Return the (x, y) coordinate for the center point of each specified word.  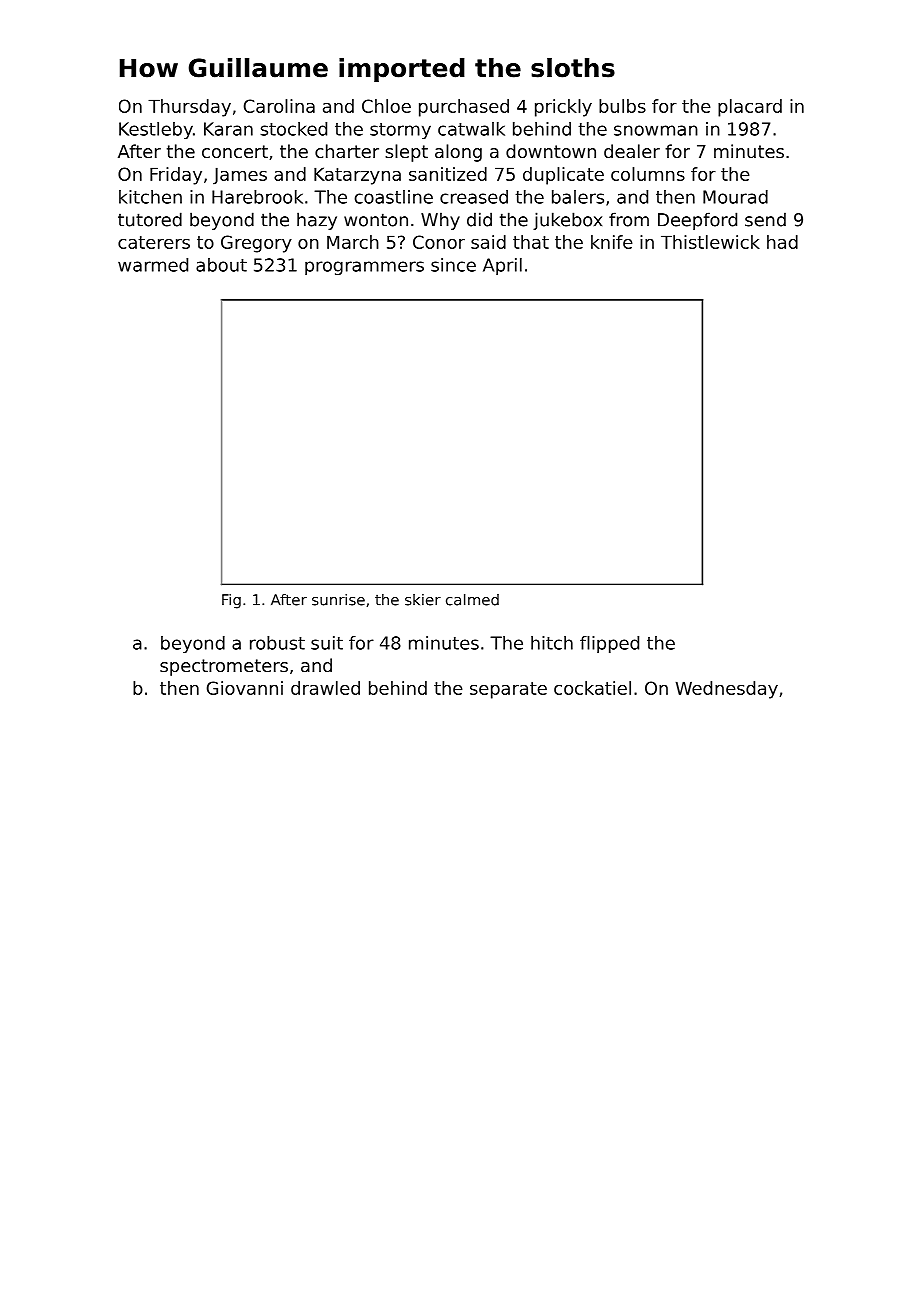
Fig (231, 601)
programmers (364, 268)
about (221, 265)
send (765, 219)
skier (423, 600)
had (782, 242)
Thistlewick (710, 242)
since (453, 265)
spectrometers (224, 667)
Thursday (189, 108)
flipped (609, 644)
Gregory (256, 244)
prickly (563, 108)
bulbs (622, 106)
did (479, 219)
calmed (472, 600)
